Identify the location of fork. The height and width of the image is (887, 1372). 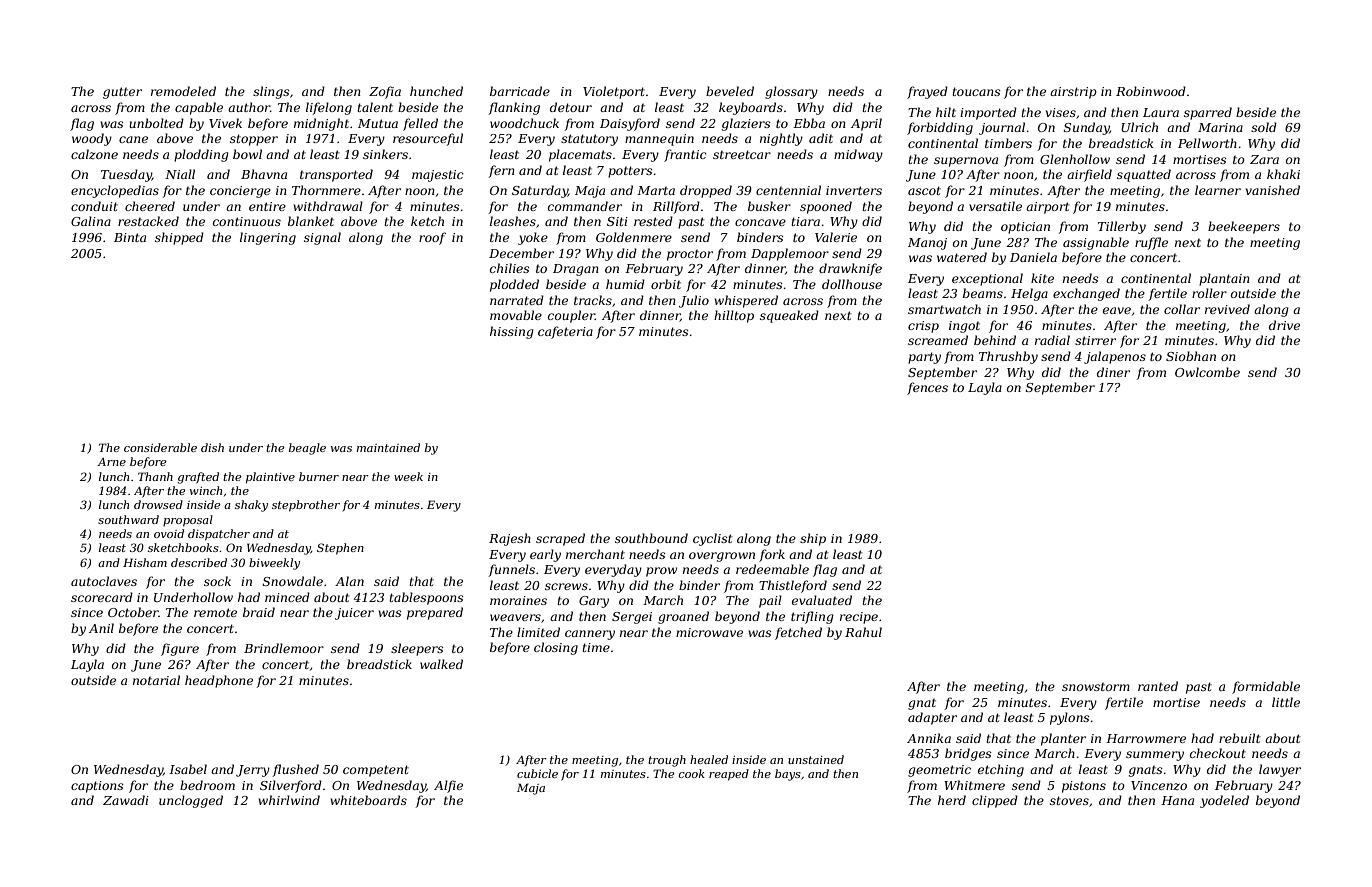
(772, 555).
